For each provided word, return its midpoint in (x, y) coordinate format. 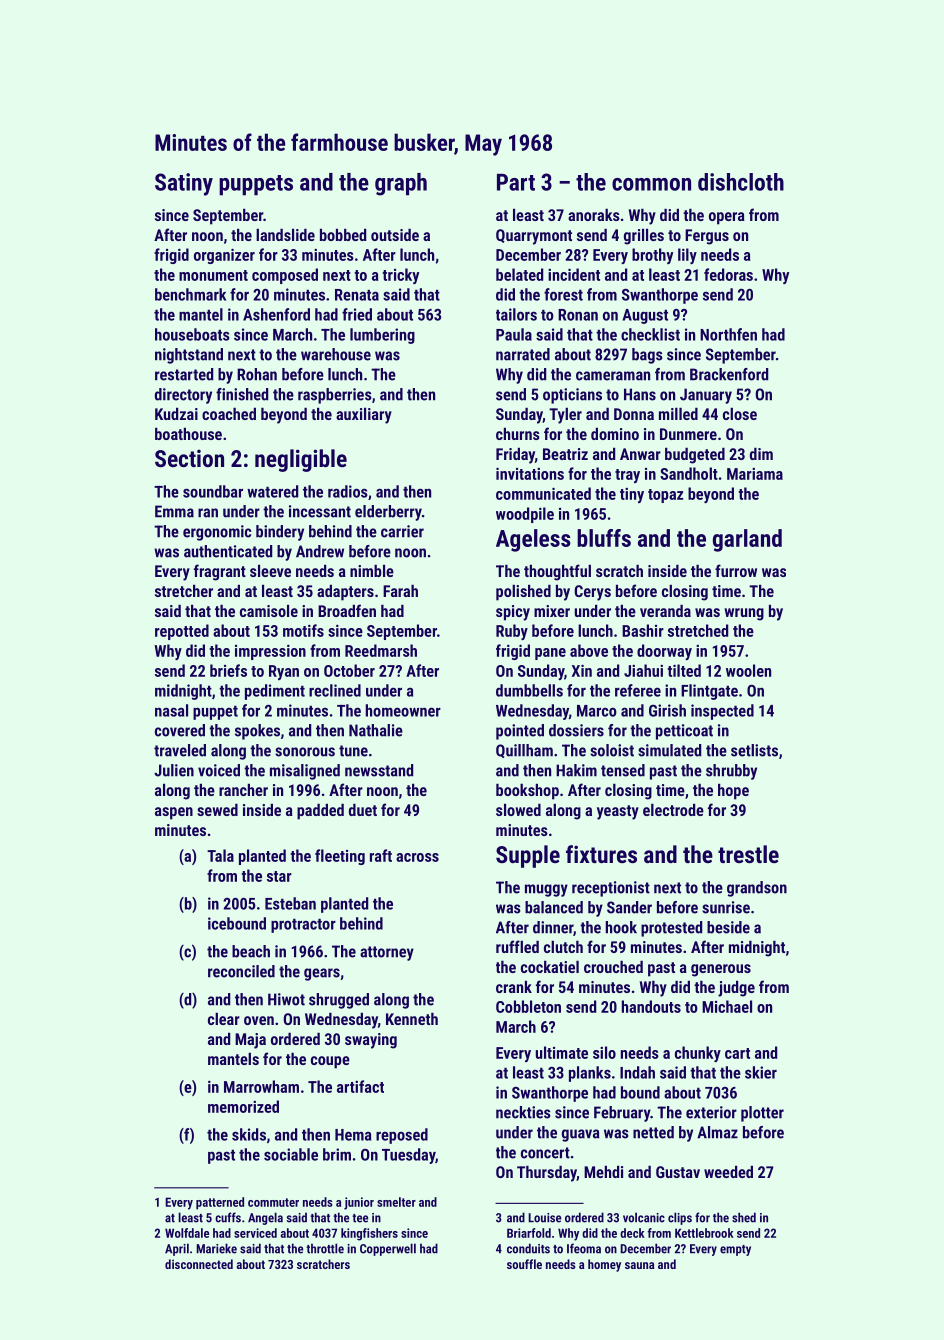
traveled (180, 750)
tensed (623, 770)
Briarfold (529, 1233)
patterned (220, 1203)
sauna (639, 1265)
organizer (224, 256)
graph (401, 184)
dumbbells (529, 690)
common (651, 184)
